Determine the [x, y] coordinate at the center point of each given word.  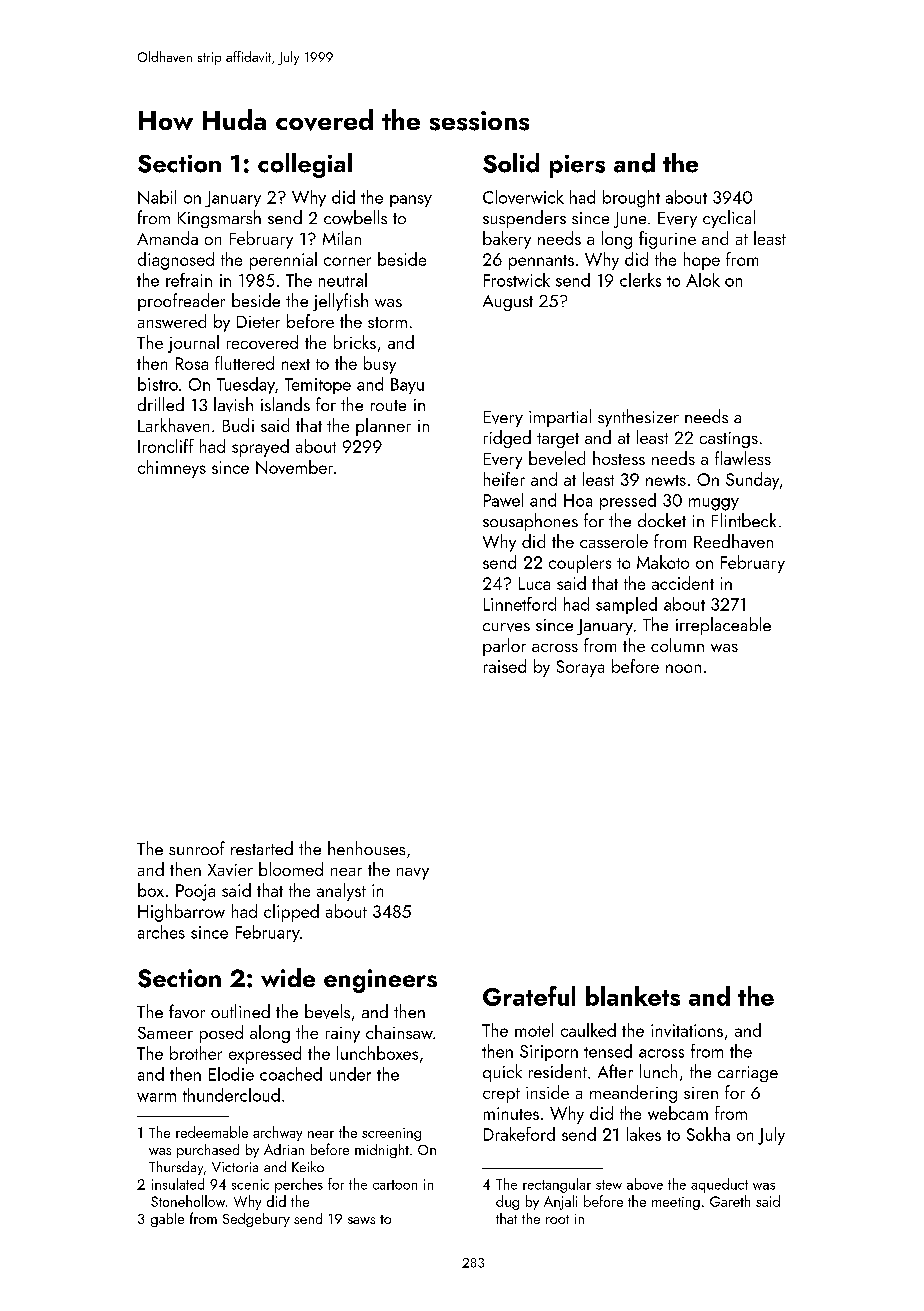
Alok [703, 280]
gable [167, 1220]
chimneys [172, 469]
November [294, 467]
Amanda [167, 238]
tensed [608, 1051]
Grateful [529, 996]
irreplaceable [723, 626]
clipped [291, 913]
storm [387, 322]
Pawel [503, 500]
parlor [504, 647]
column [677, 645]
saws [361, 1220]
